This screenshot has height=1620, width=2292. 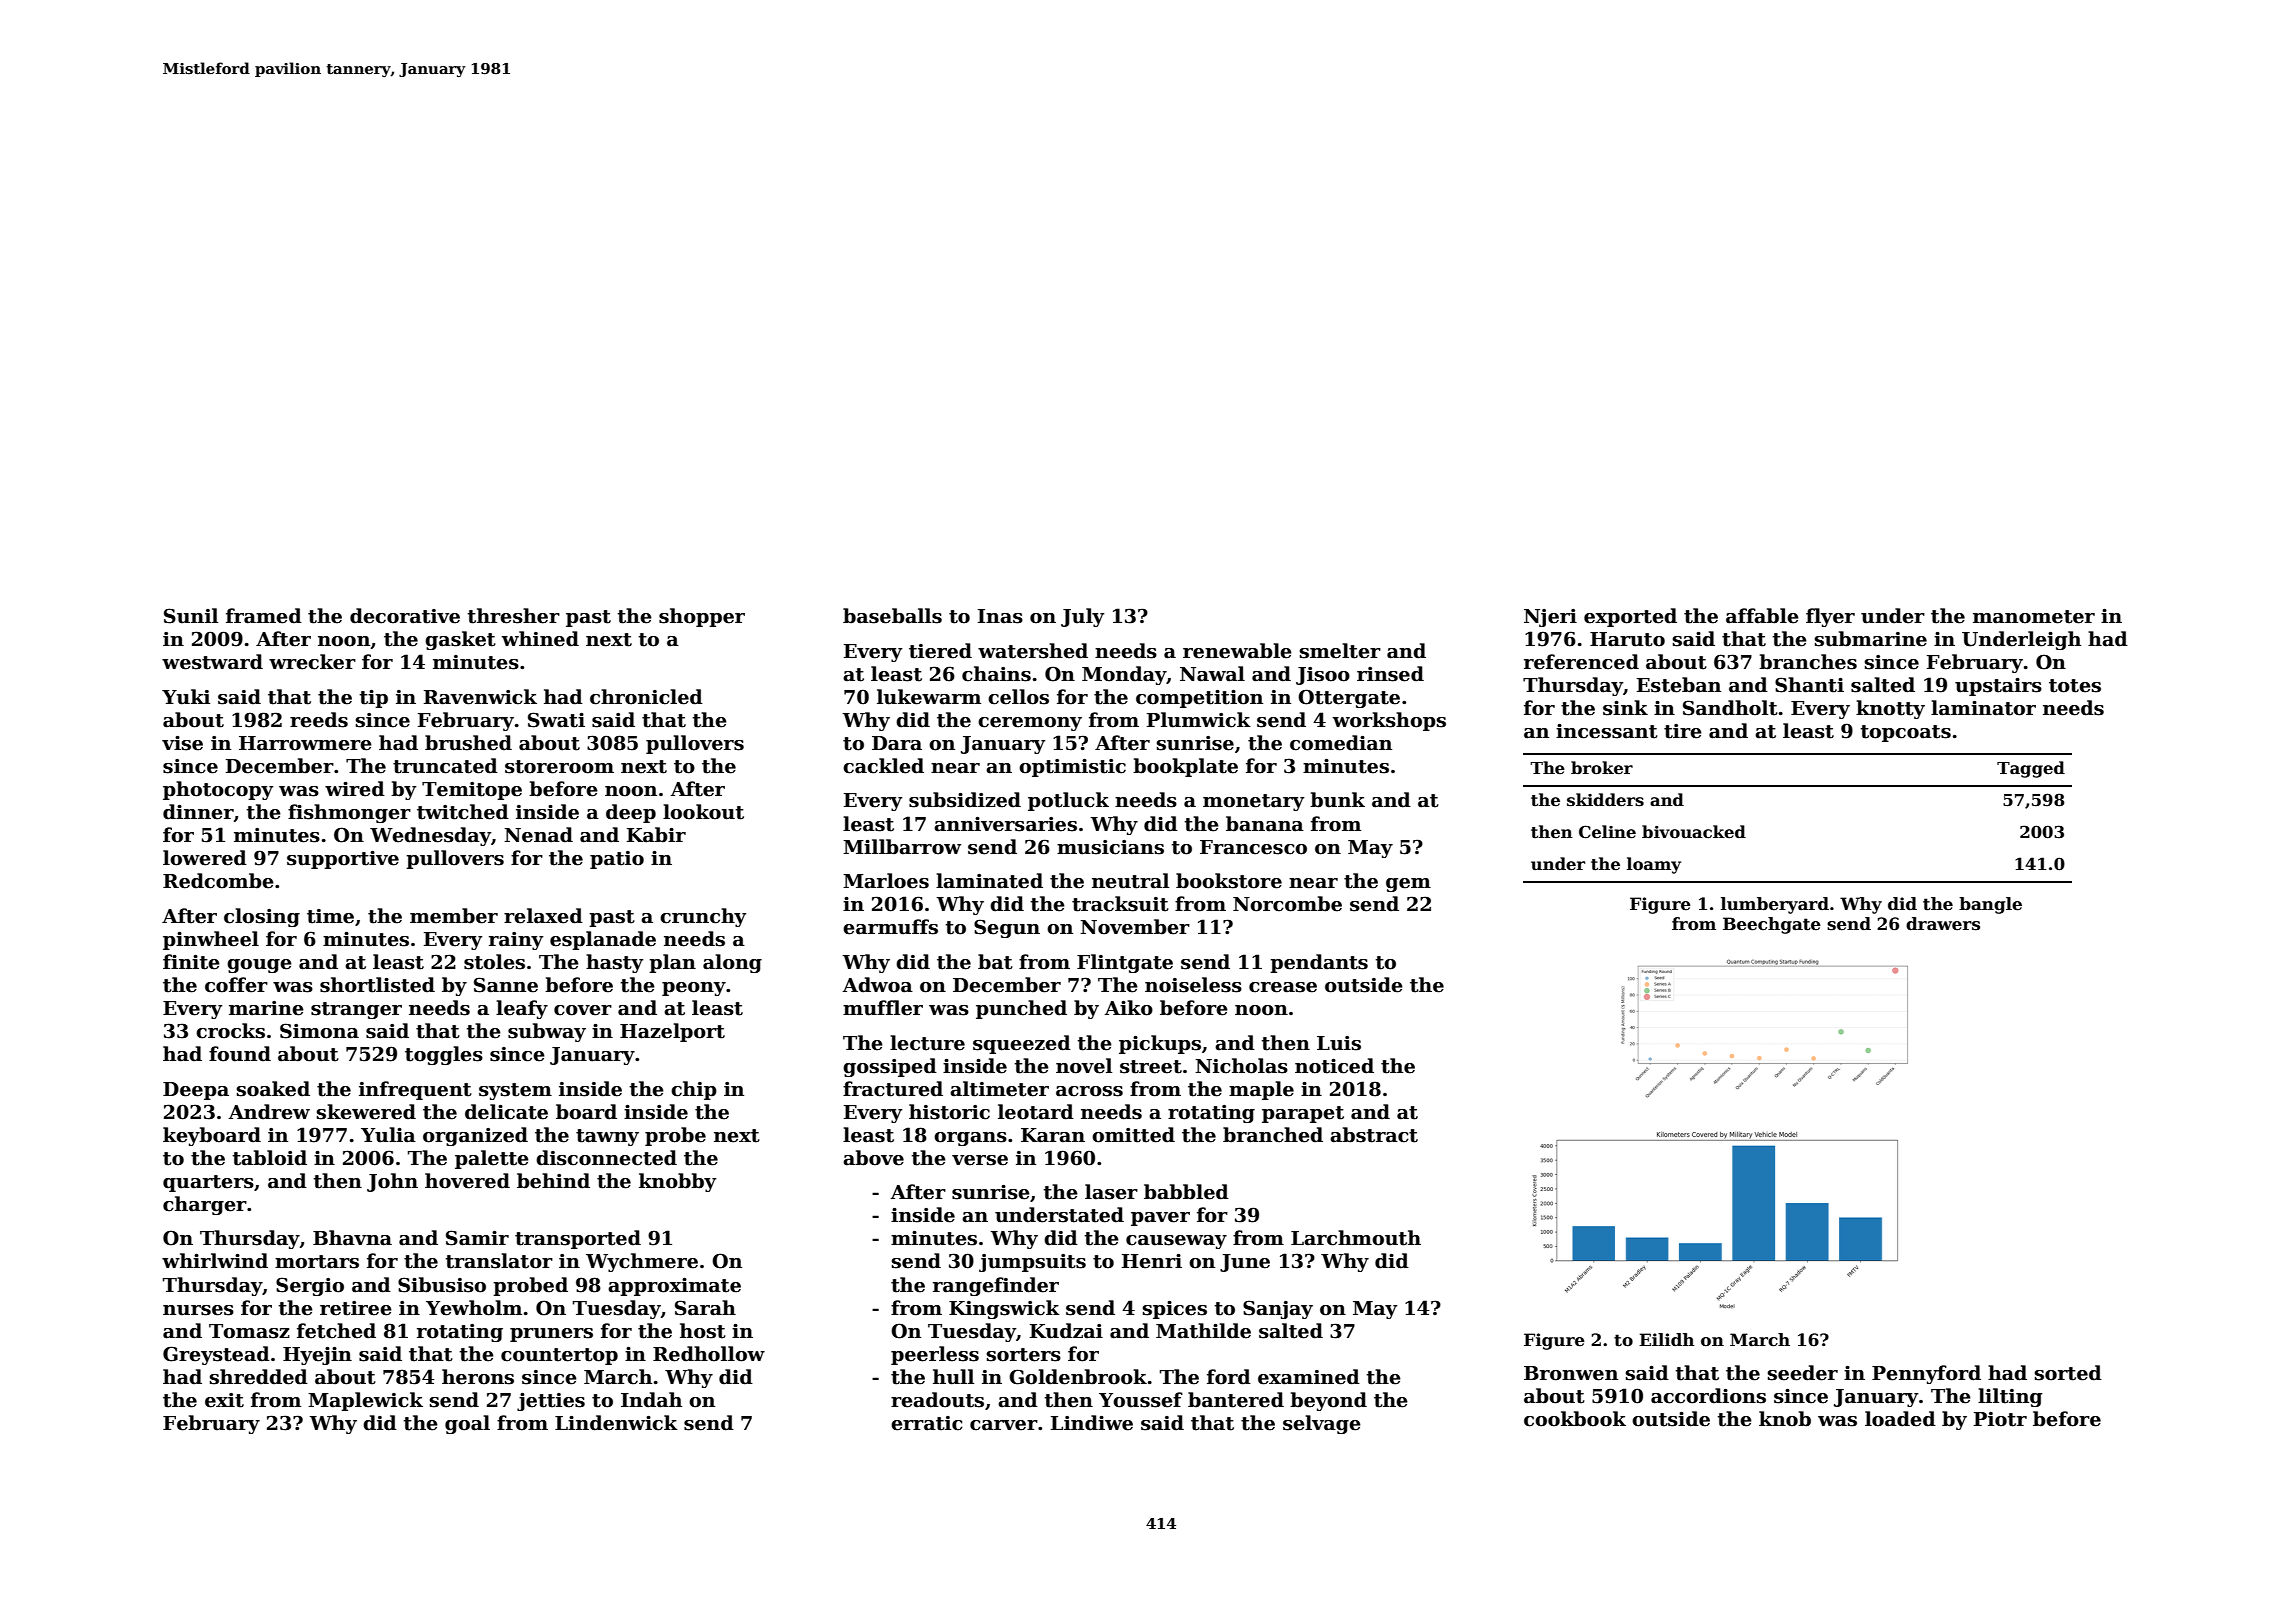 I want to click on exit, so click(x=224, y=1400).
